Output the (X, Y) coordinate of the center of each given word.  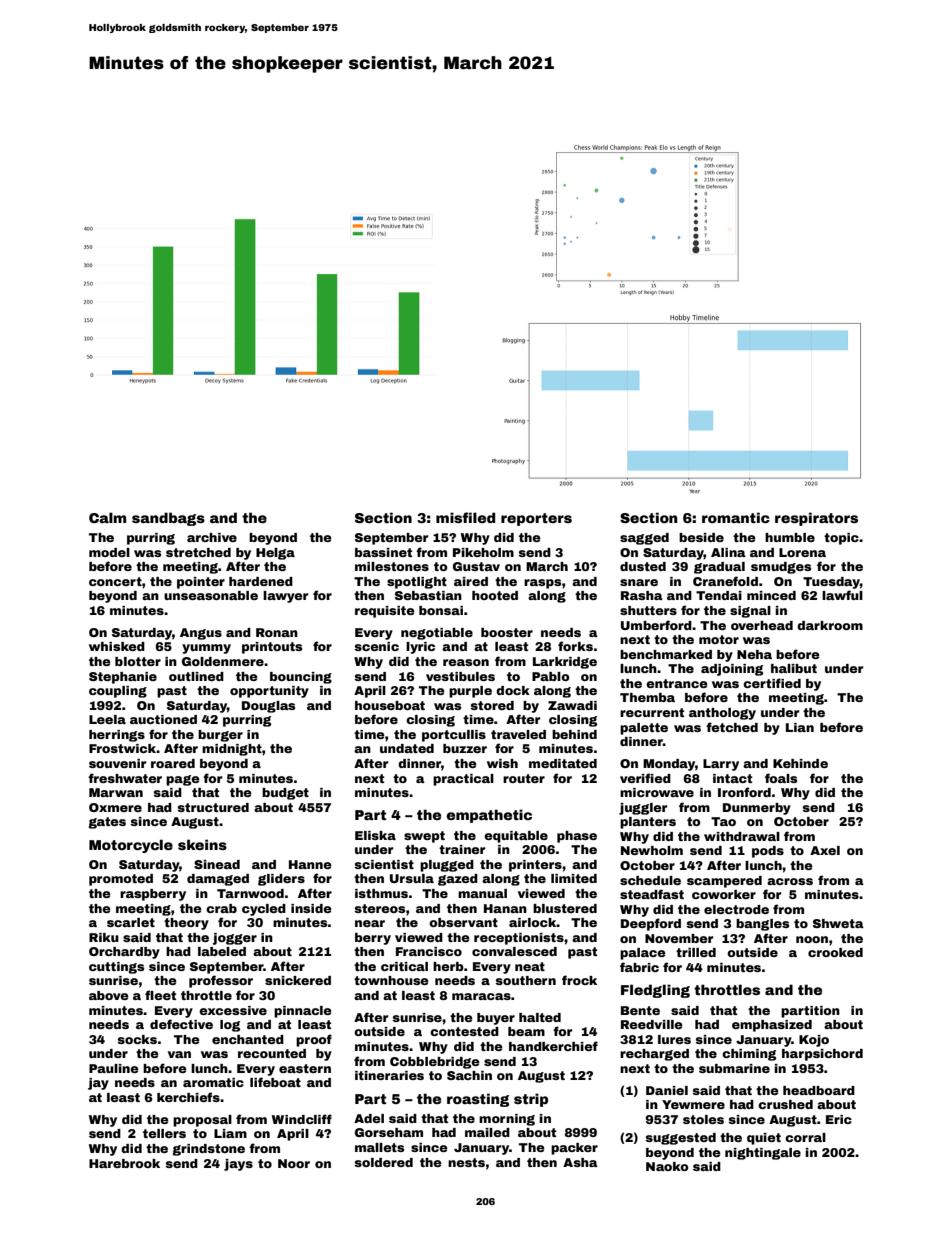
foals (781, 778)
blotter (138, 661)
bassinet (383, 552)
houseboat (390, 705)
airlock (533, 922)
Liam (230, 1133)
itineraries (389, 1075)
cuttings (116, 968)
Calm (107, 517)
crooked (835, 952)
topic (841, 539)
